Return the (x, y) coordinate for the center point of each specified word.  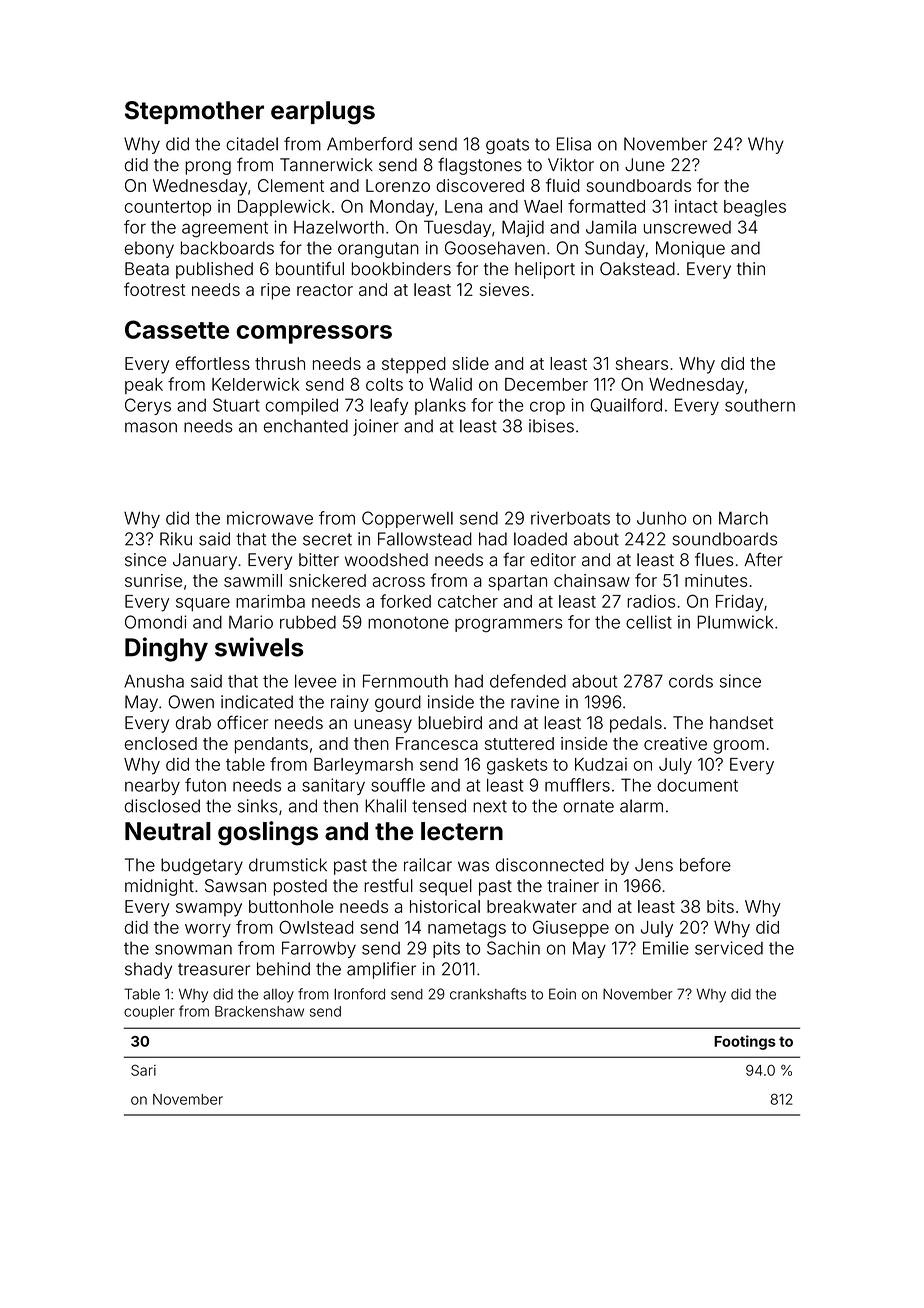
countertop (168, 208)
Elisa (574, 144)
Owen (191, 702)
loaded (540, 539)
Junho (661, 518)
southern (760, 405)
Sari (143, 1070)
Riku (176, 539)
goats (507, 146)
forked (405, 601)
